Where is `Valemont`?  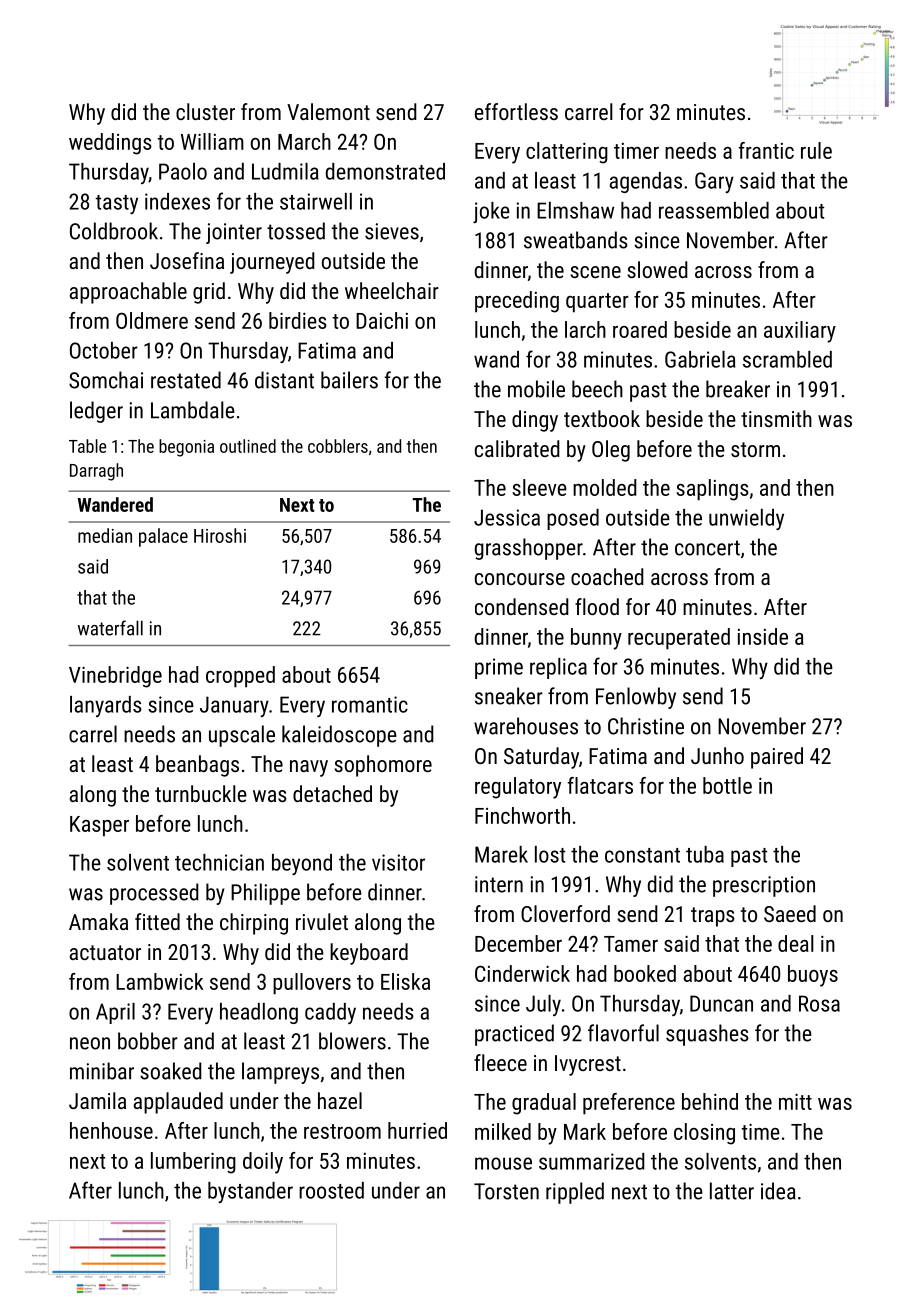
Valemont is located at coordinates (328, 111).
